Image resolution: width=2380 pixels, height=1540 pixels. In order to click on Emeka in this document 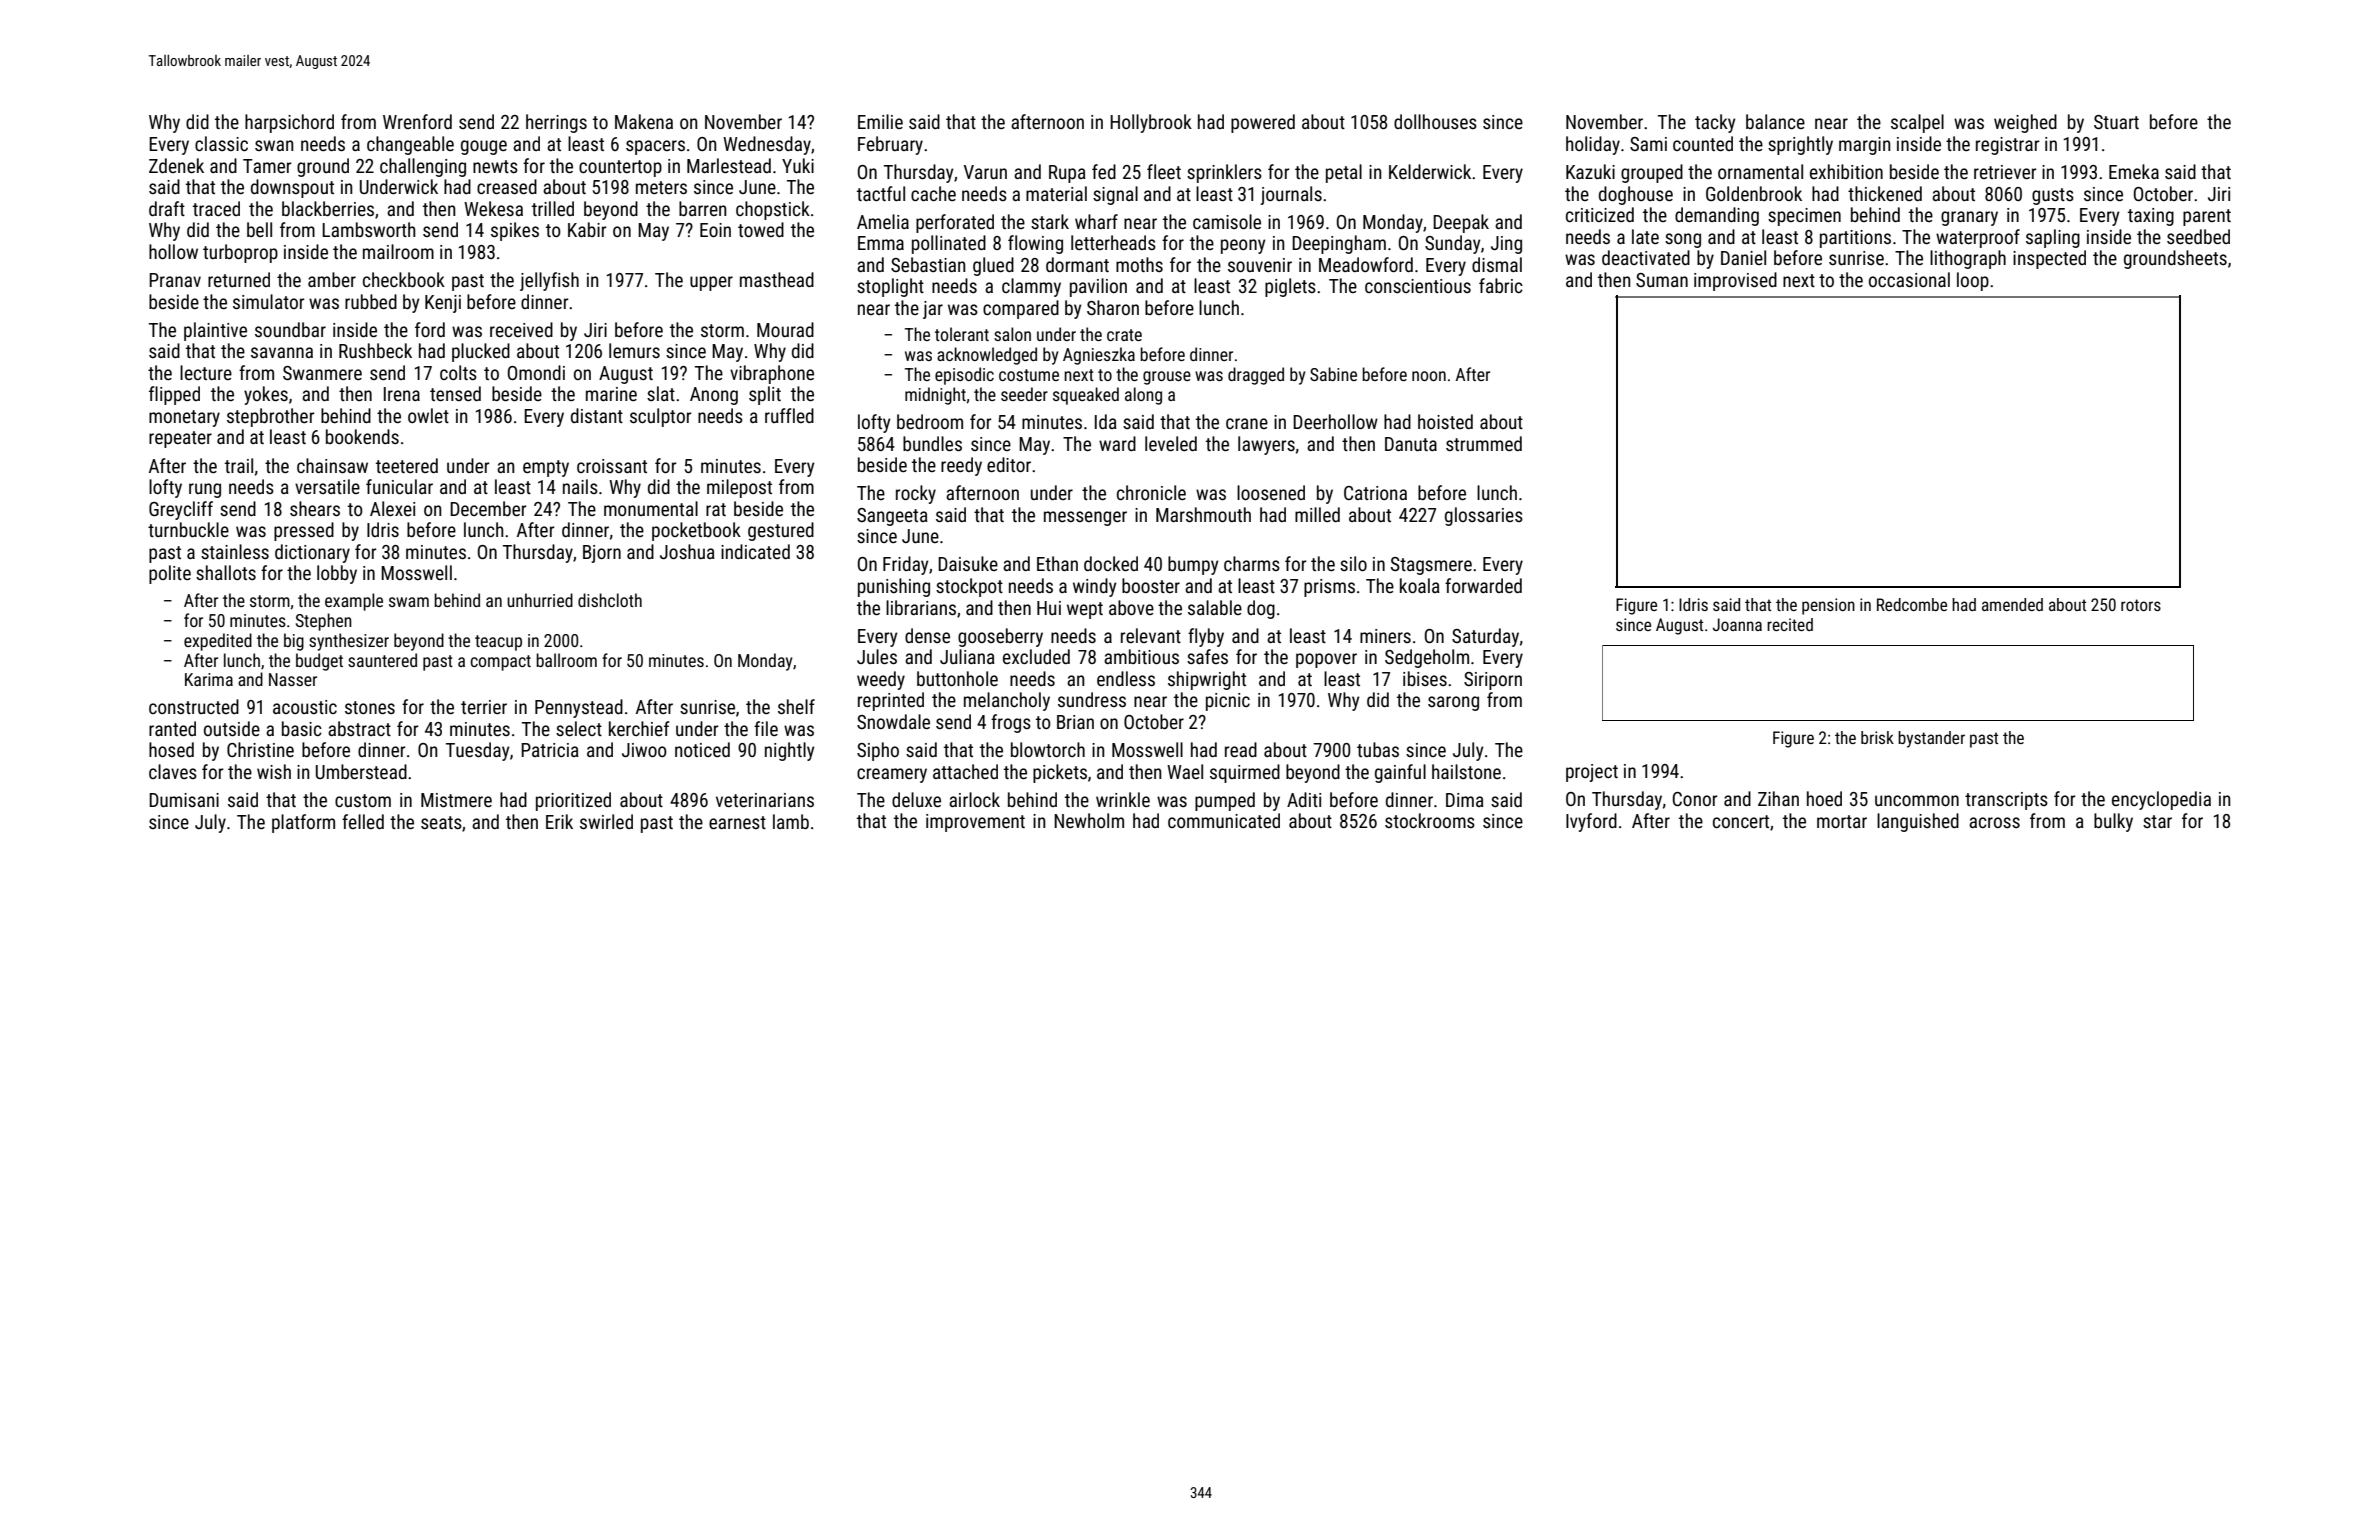, I will do `click(2134, 171)`.
